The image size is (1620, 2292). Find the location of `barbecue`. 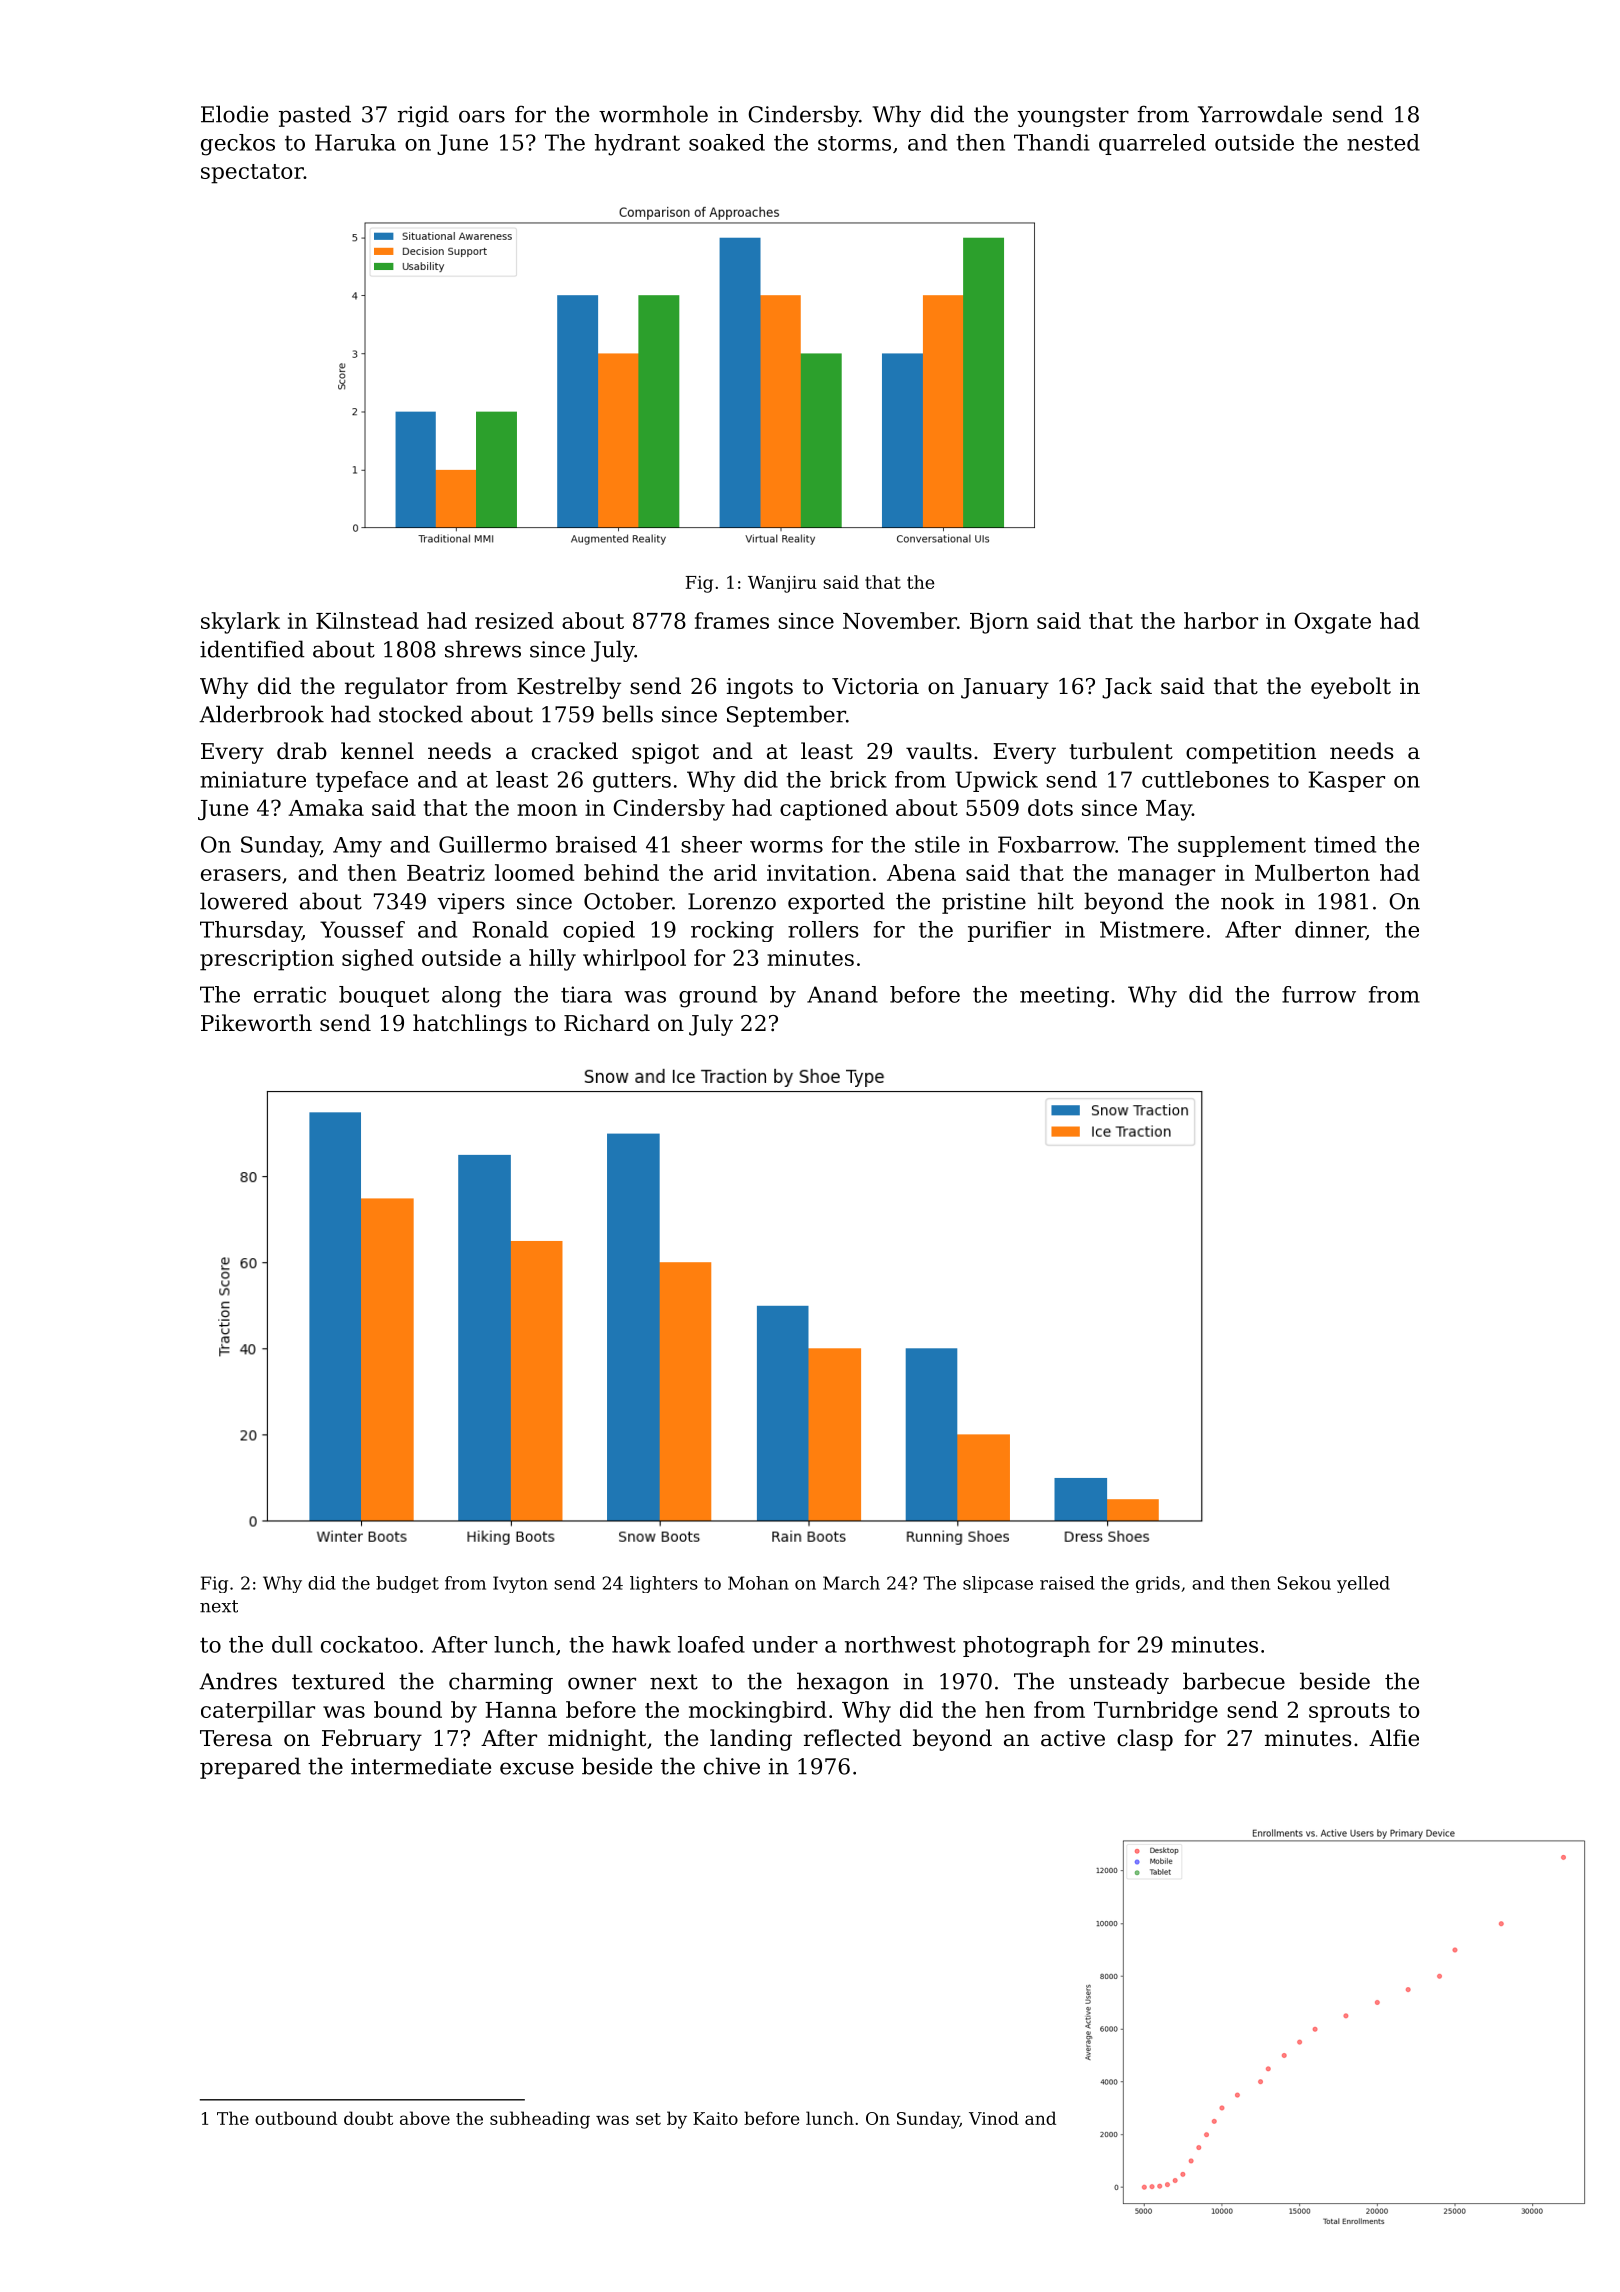

barbecue is located at coordinates (1234, 1681).
